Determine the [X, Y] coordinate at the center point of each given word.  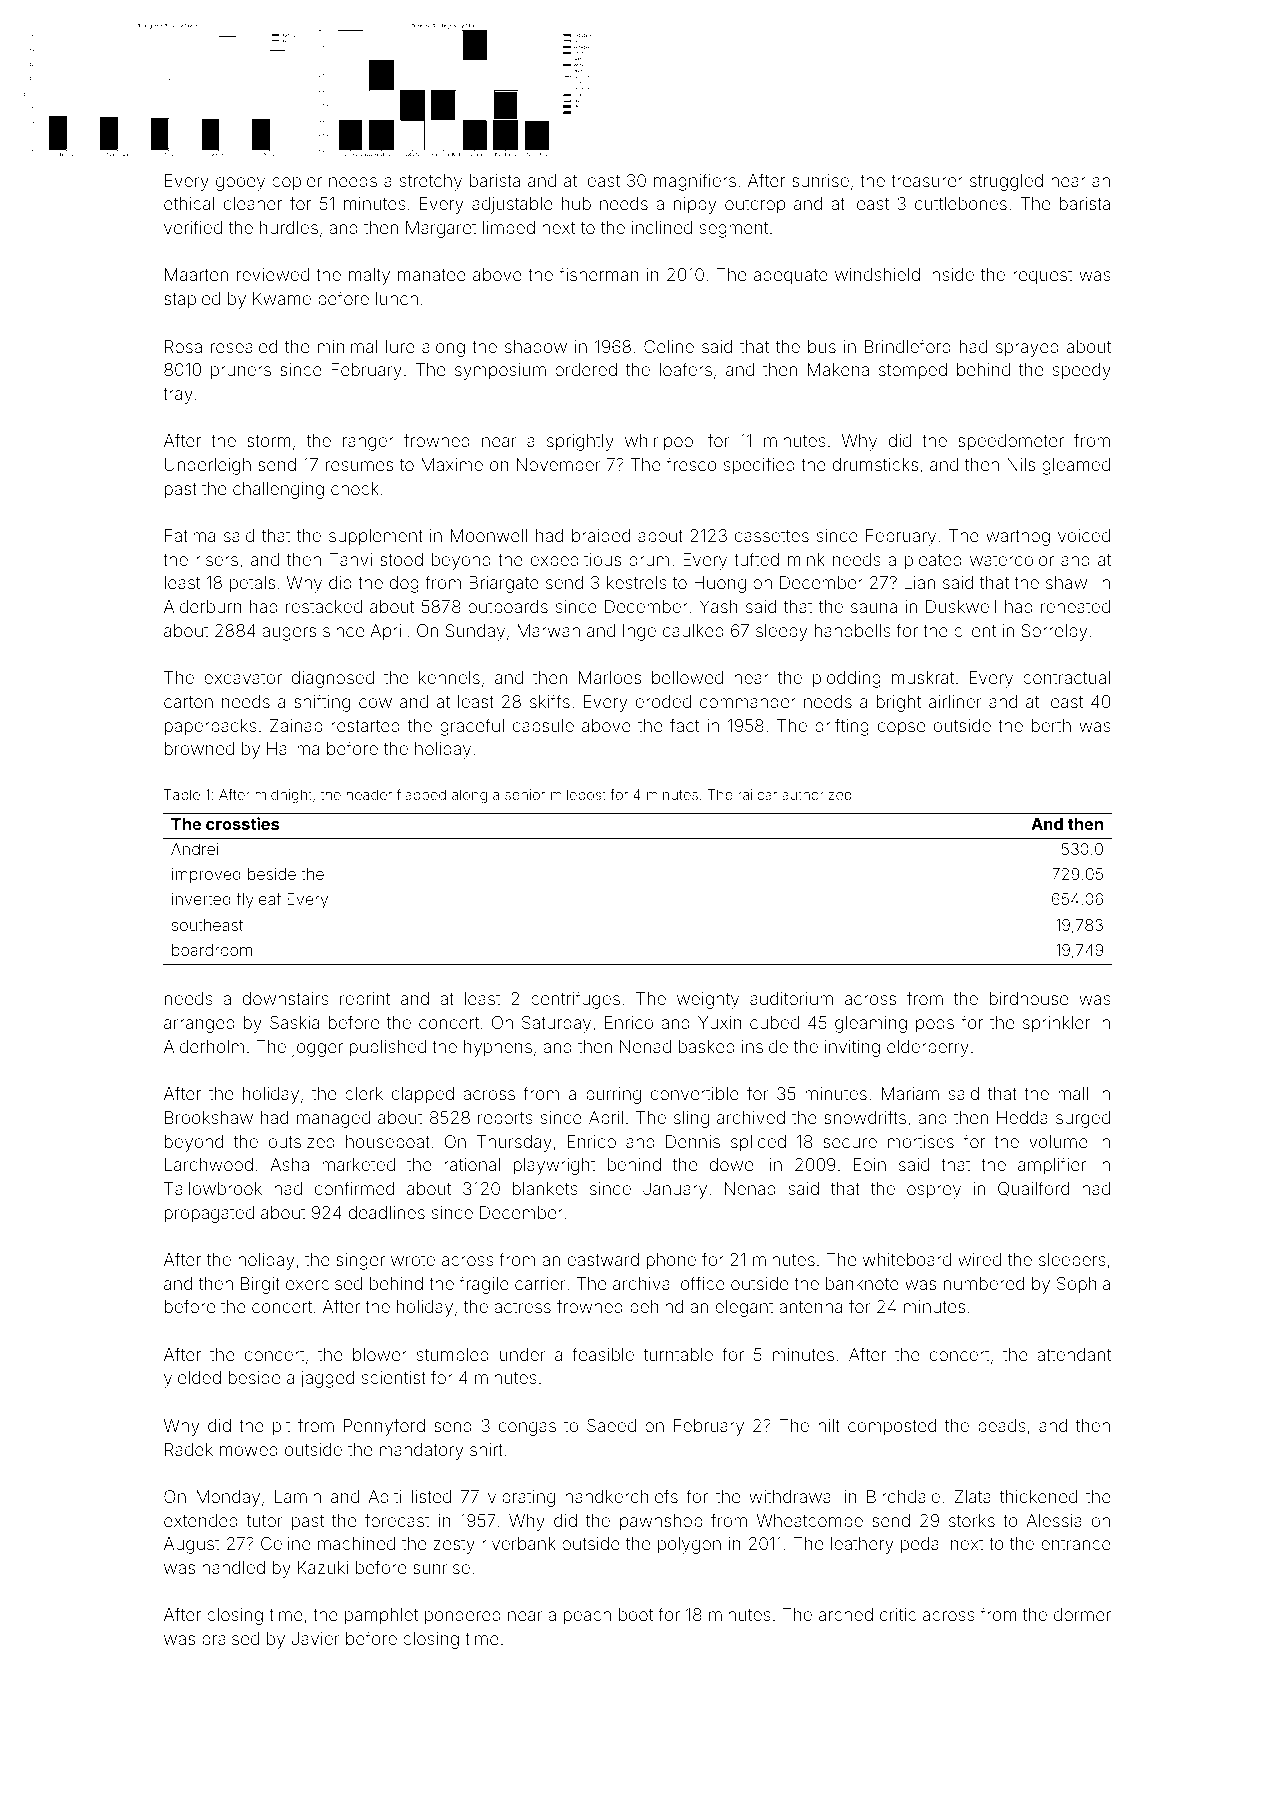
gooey [240, 184]
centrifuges [575, 1000]
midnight [284, 796]
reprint [365, 1000]
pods [935, 1024]
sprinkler [1056, 1024]
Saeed [611, 1425]
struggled [1006, 182]
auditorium [791, 998]
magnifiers [695, 182]
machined [356, 1543]
